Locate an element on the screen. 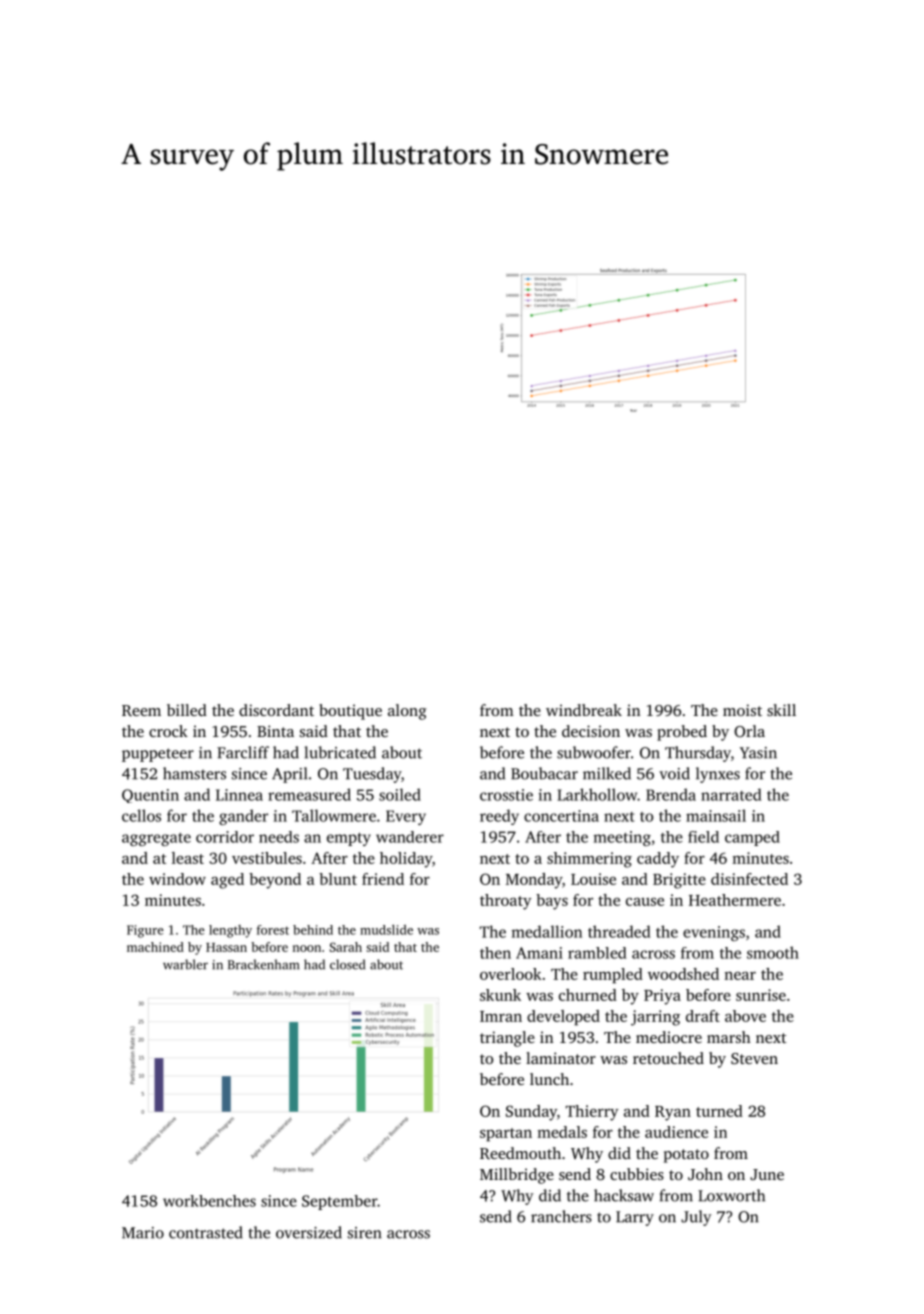  along is located at coordinates (407, 712).
